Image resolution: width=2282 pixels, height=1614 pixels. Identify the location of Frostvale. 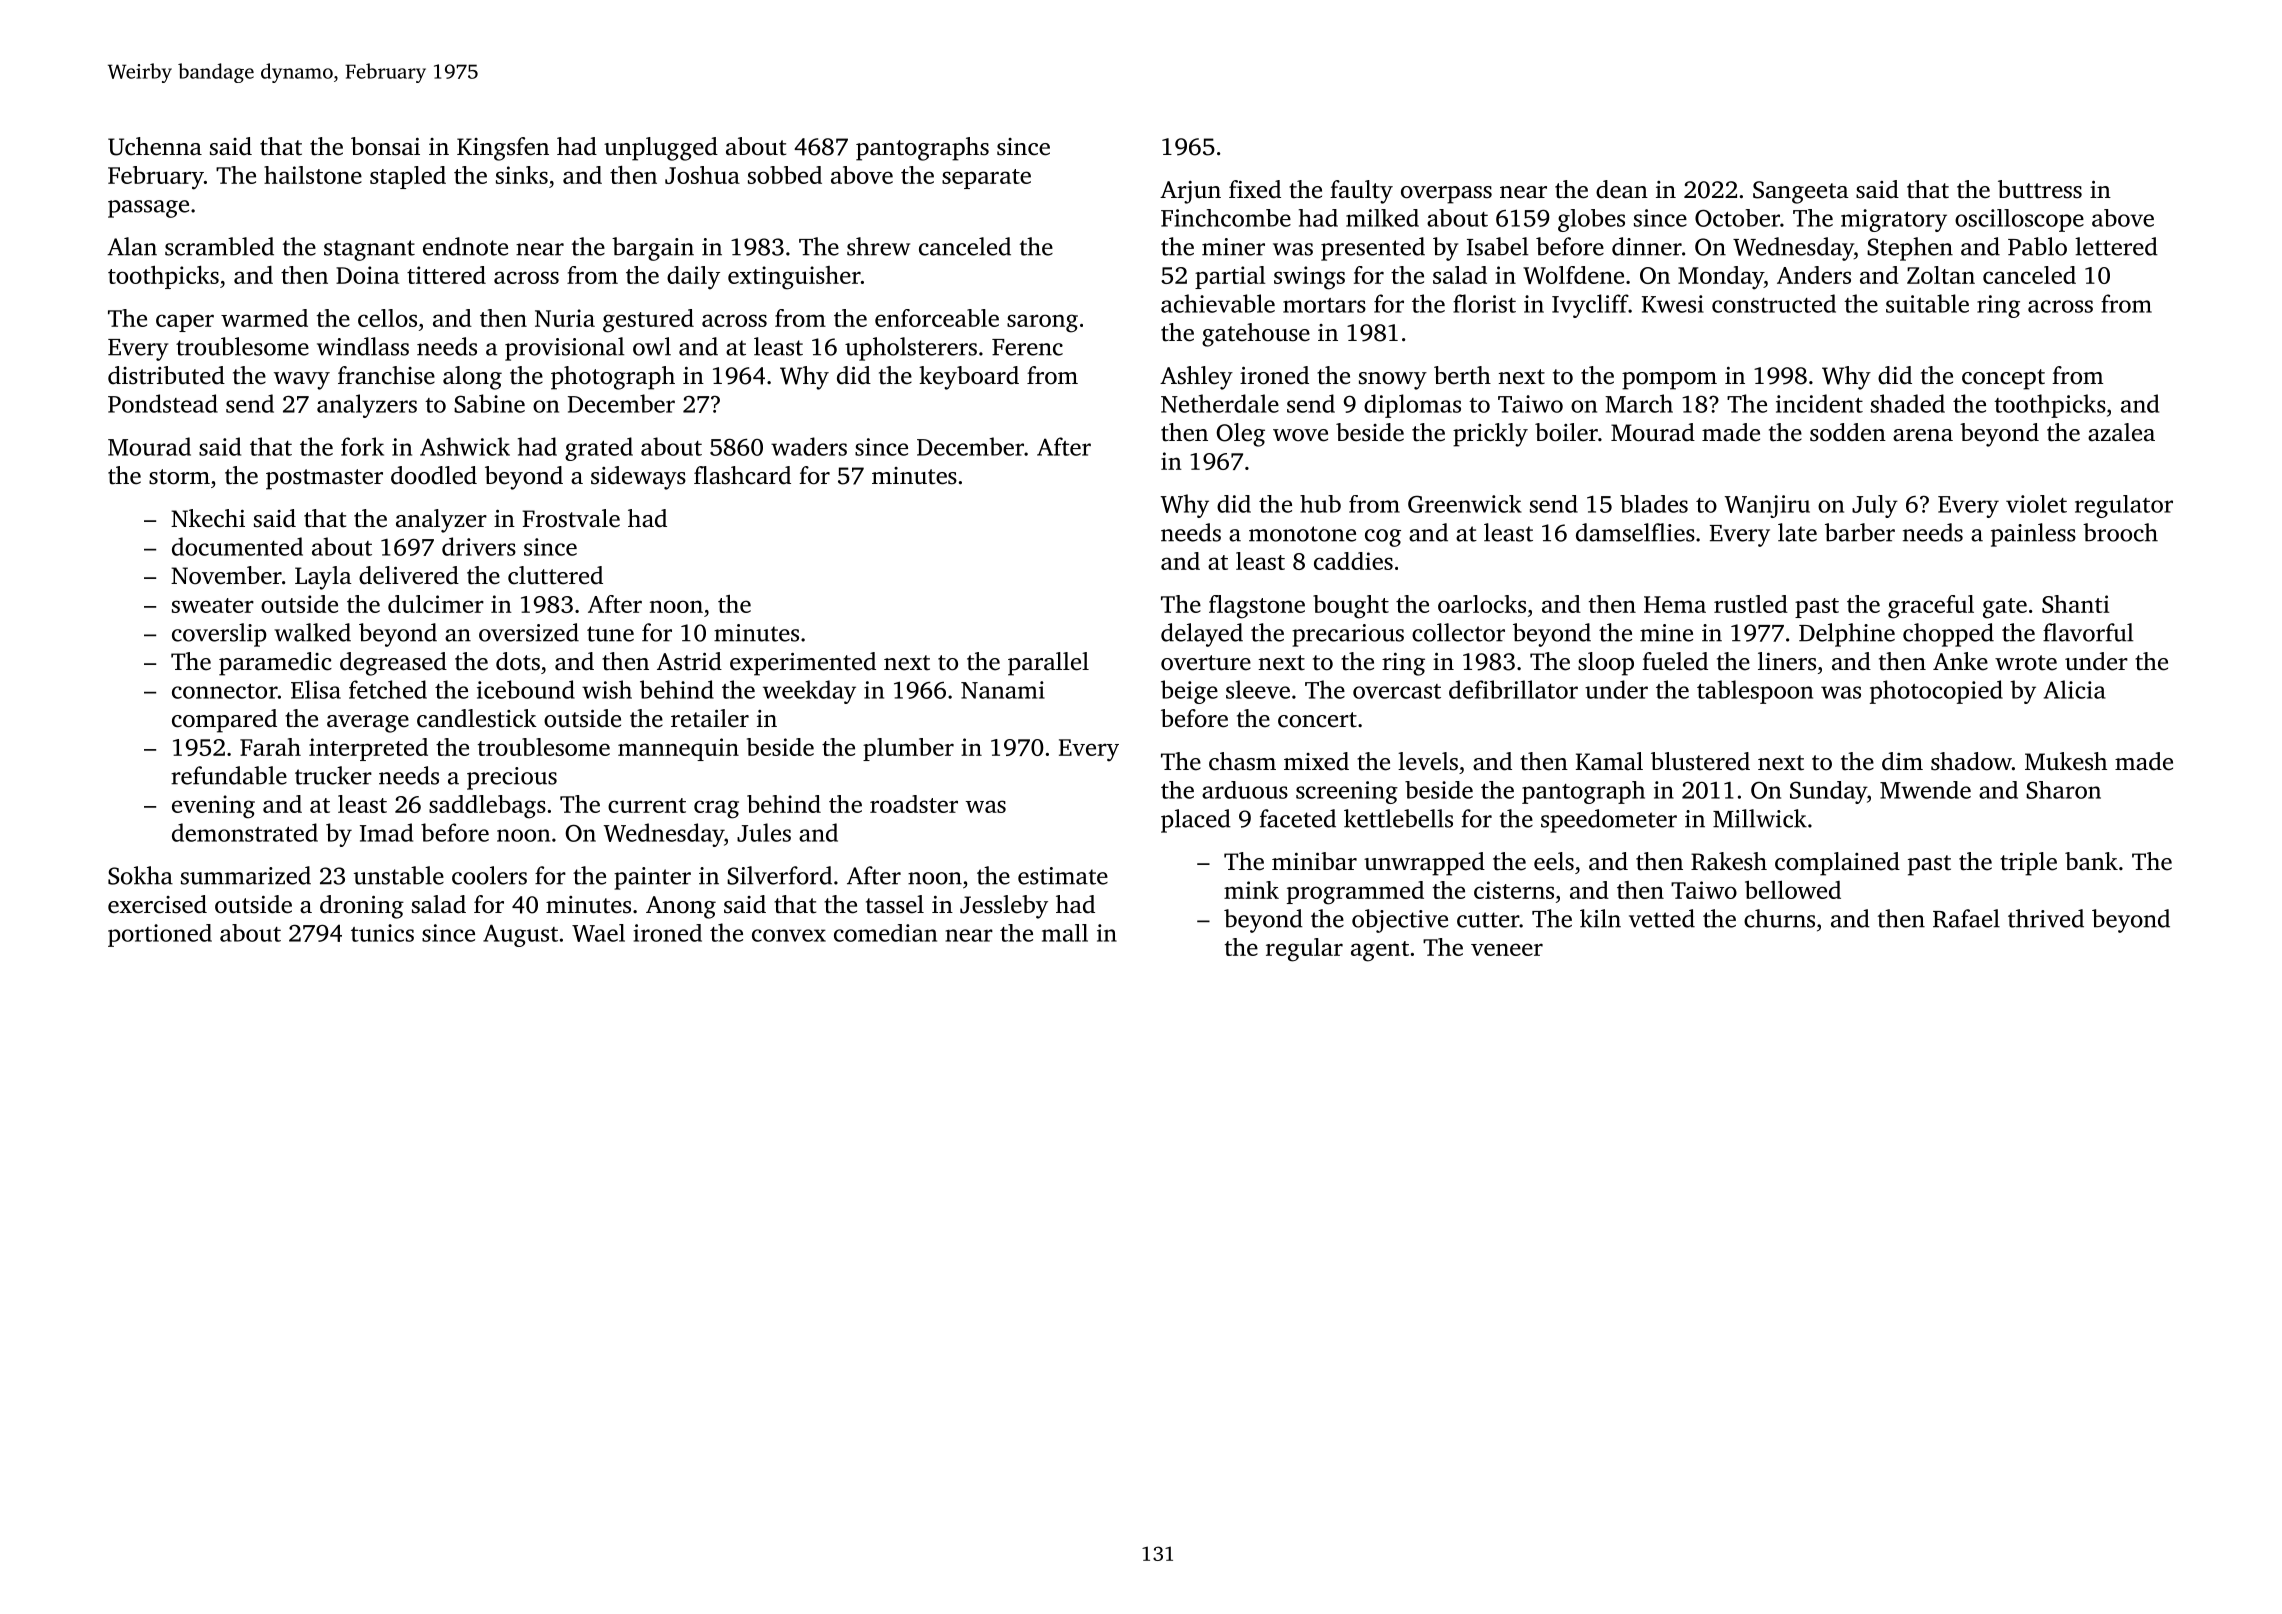
(571, 518).
